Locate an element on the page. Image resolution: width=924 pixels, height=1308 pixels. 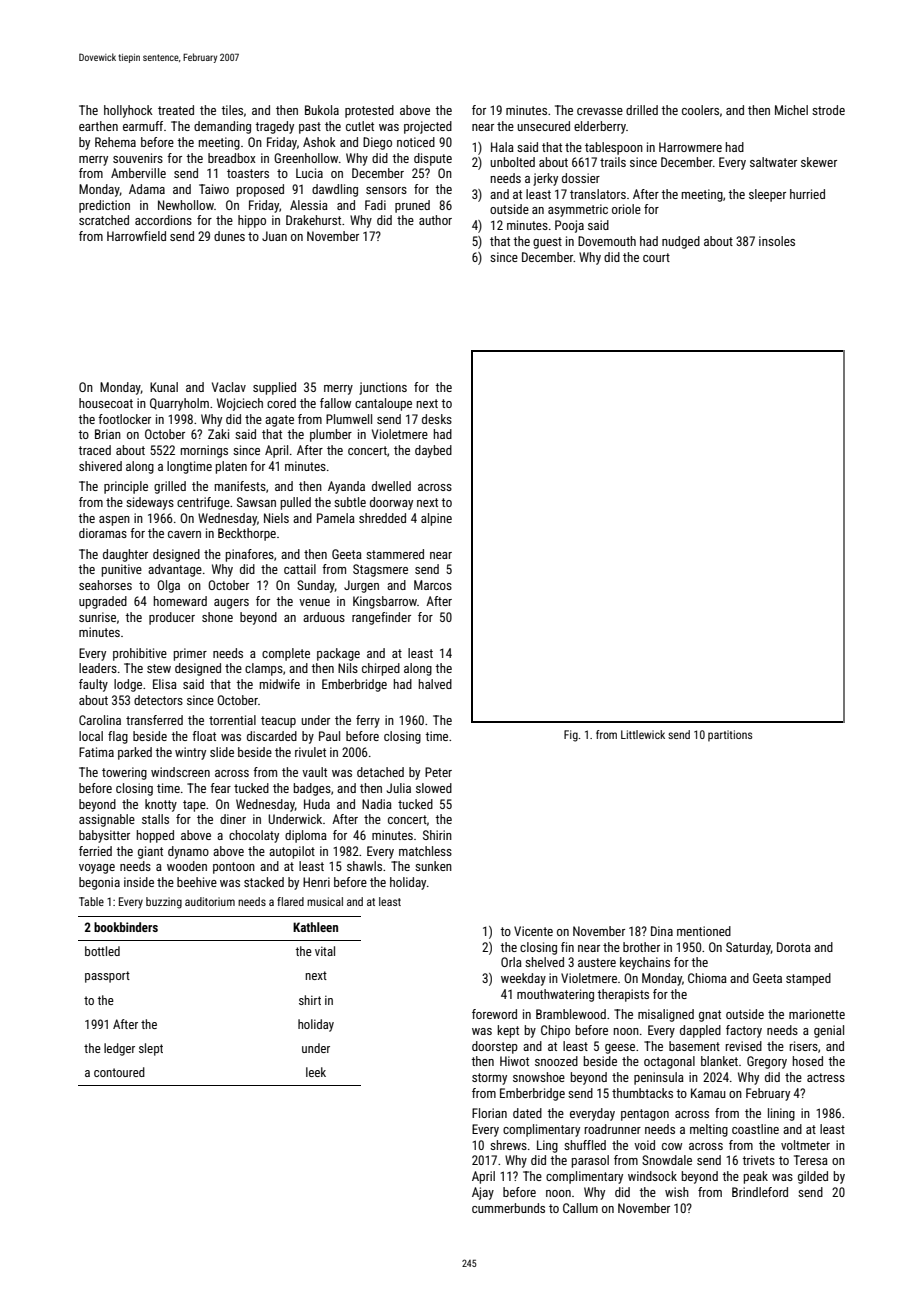
hollyhock is located at coordinates (128, 111).
